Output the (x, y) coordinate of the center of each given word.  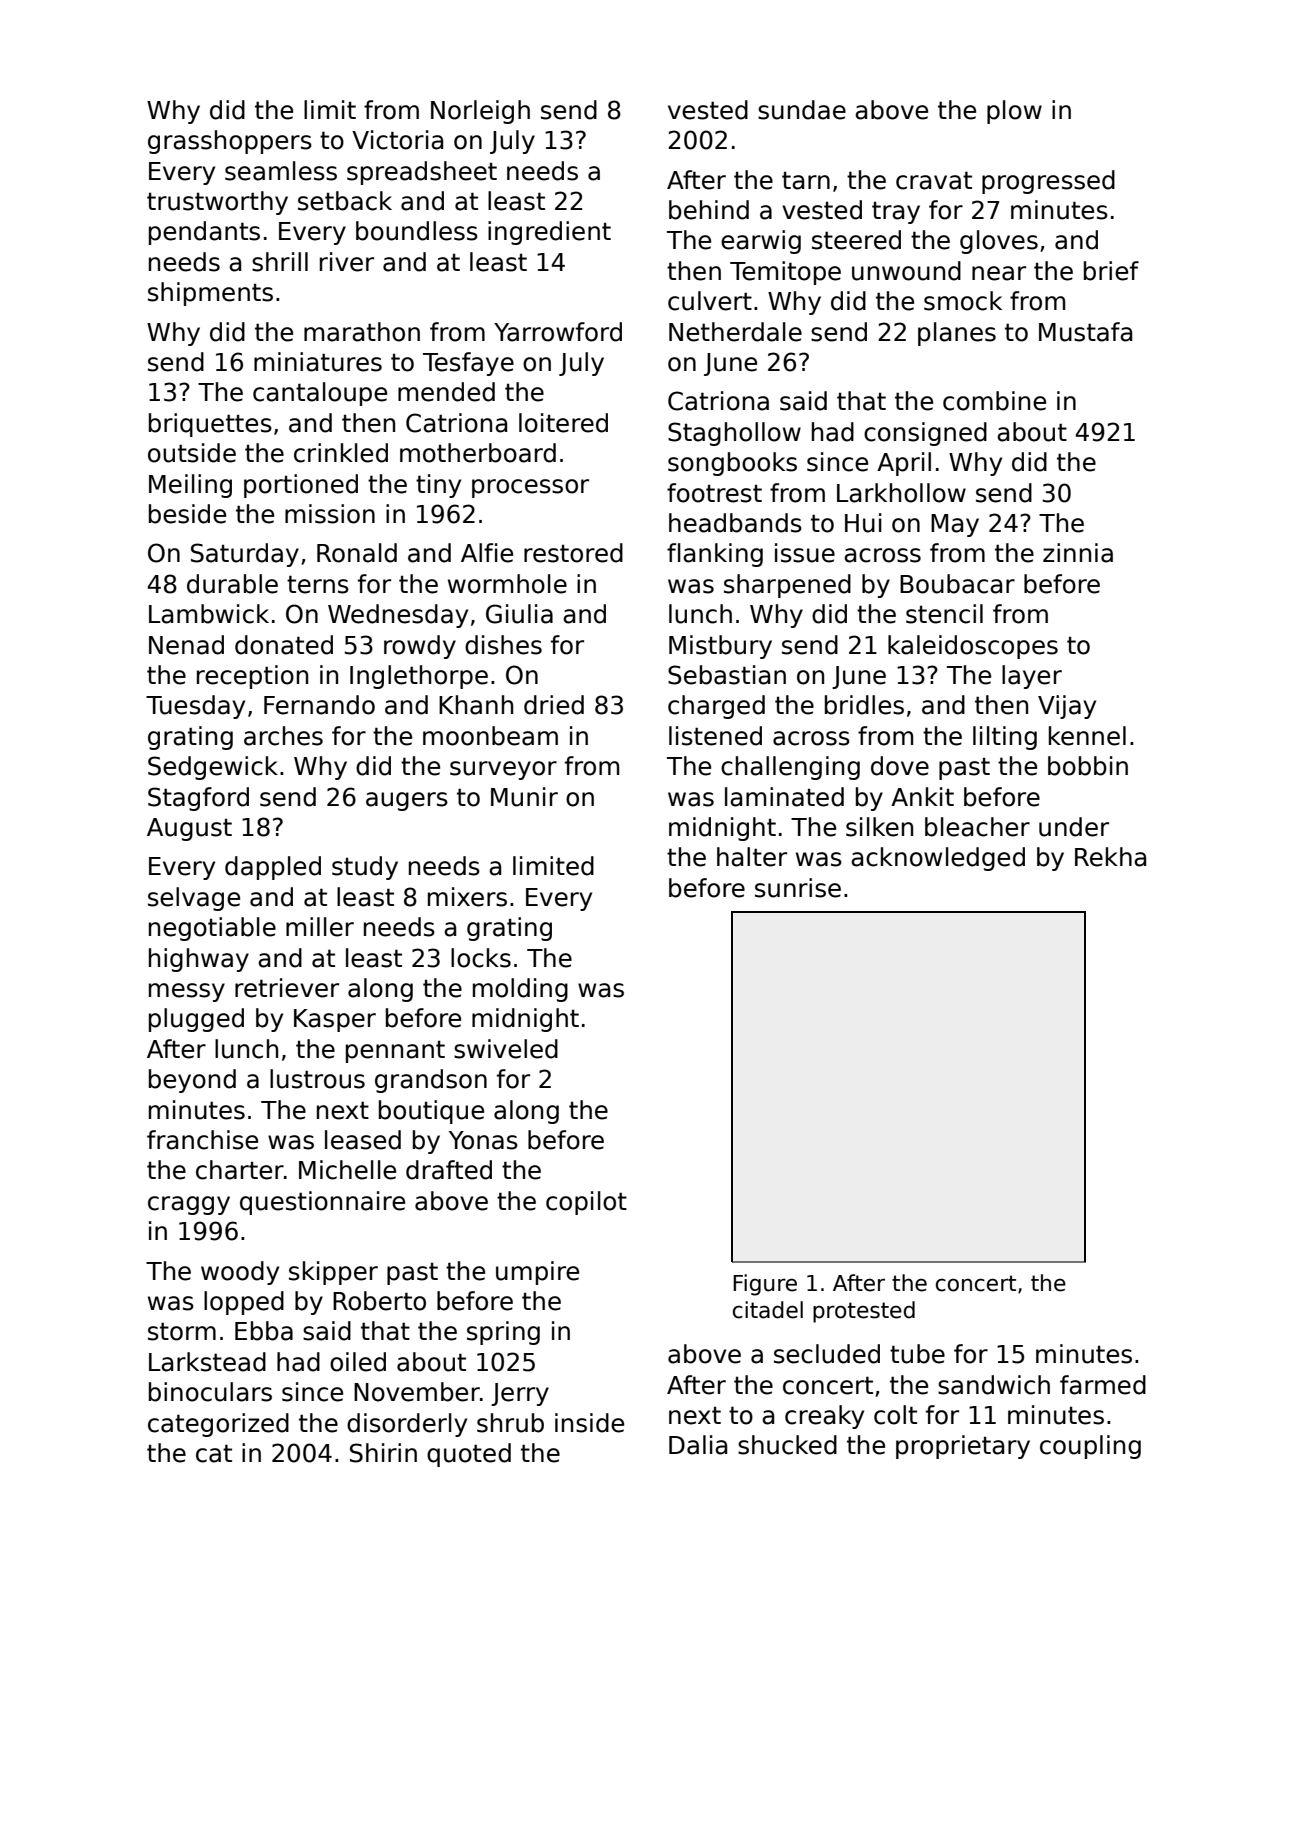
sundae (802, 110)
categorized (218, 1425)
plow (1014, 112)
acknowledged (938, 859)
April (904, 464)
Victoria (397, 140)
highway (199, 960)
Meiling (190, 486)
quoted (469, 1455)
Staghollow (734, 434)
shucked (787, 1445)
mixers (467, 897)
